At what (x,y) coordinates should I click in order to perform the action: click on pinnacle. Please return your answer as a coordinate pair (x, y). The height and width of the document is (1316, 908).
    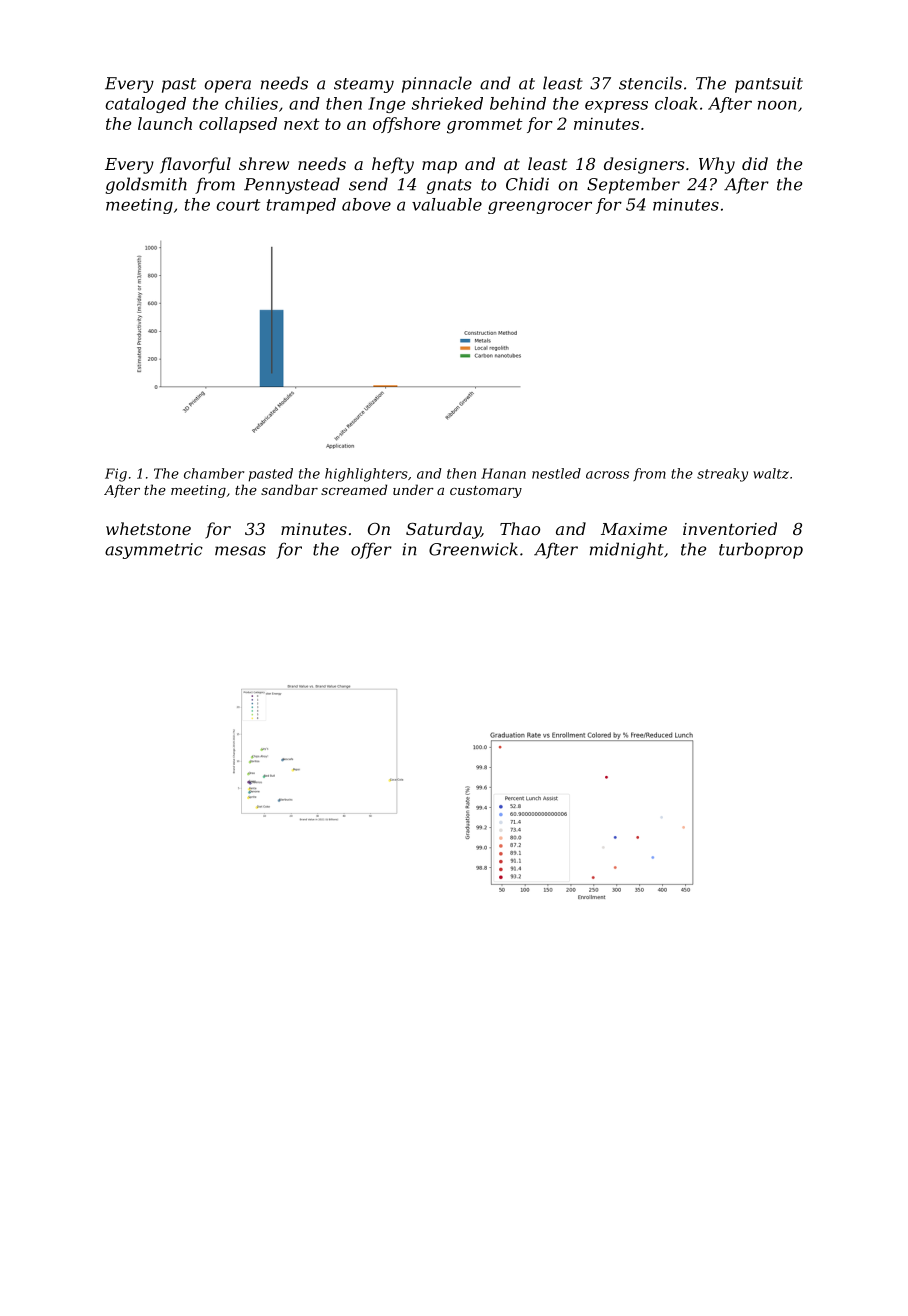
    Looking at the image, I should click on (437, 84).
